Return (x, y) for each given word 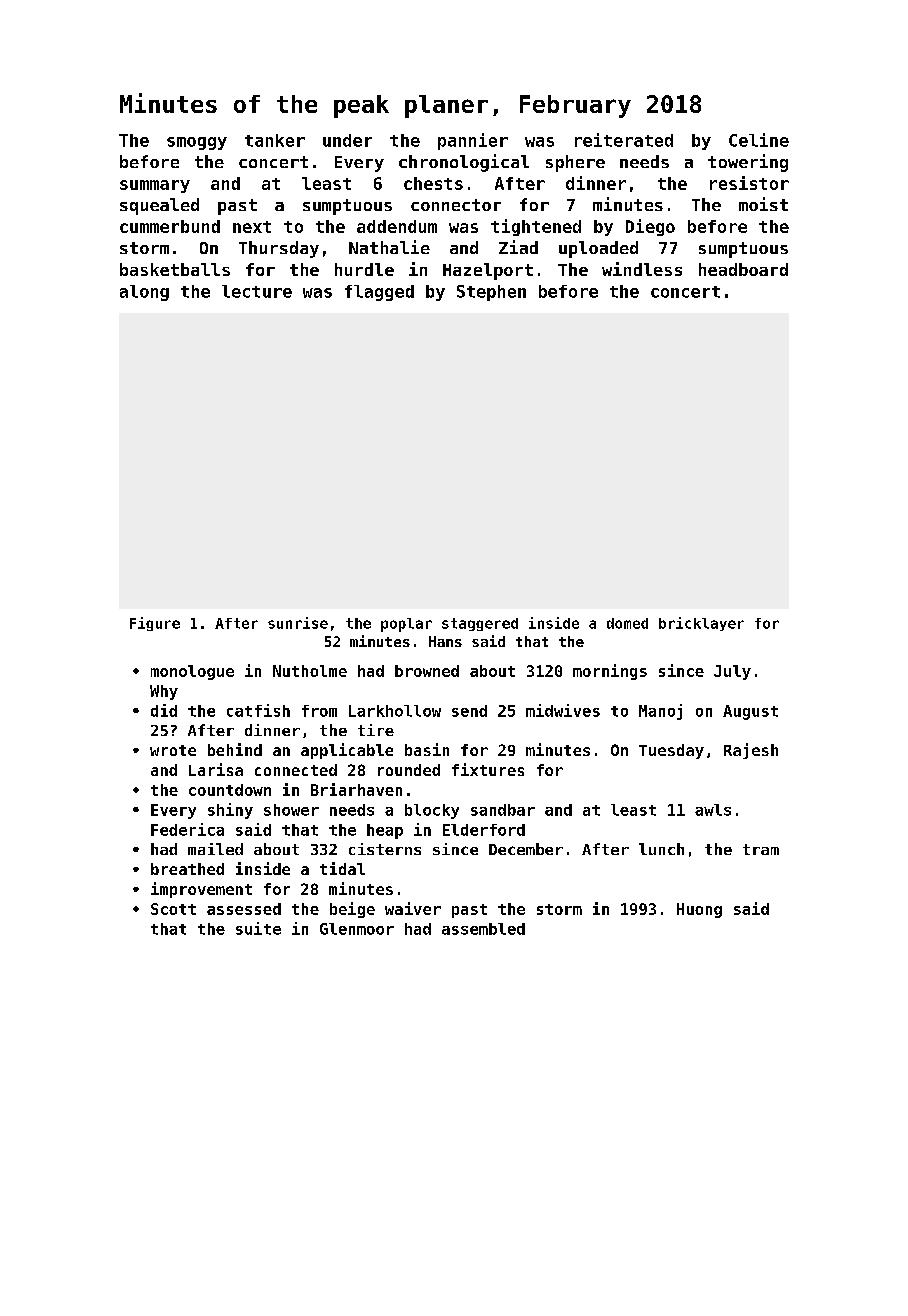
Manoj (660, 712)
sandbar (503, 810)
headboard (743, 269)
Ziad (518, 247)
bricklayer (701, 624)
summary (155, 186)
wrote (173, 750)
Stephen (491, 293)
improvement (201, 890)
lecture (257, 291)
